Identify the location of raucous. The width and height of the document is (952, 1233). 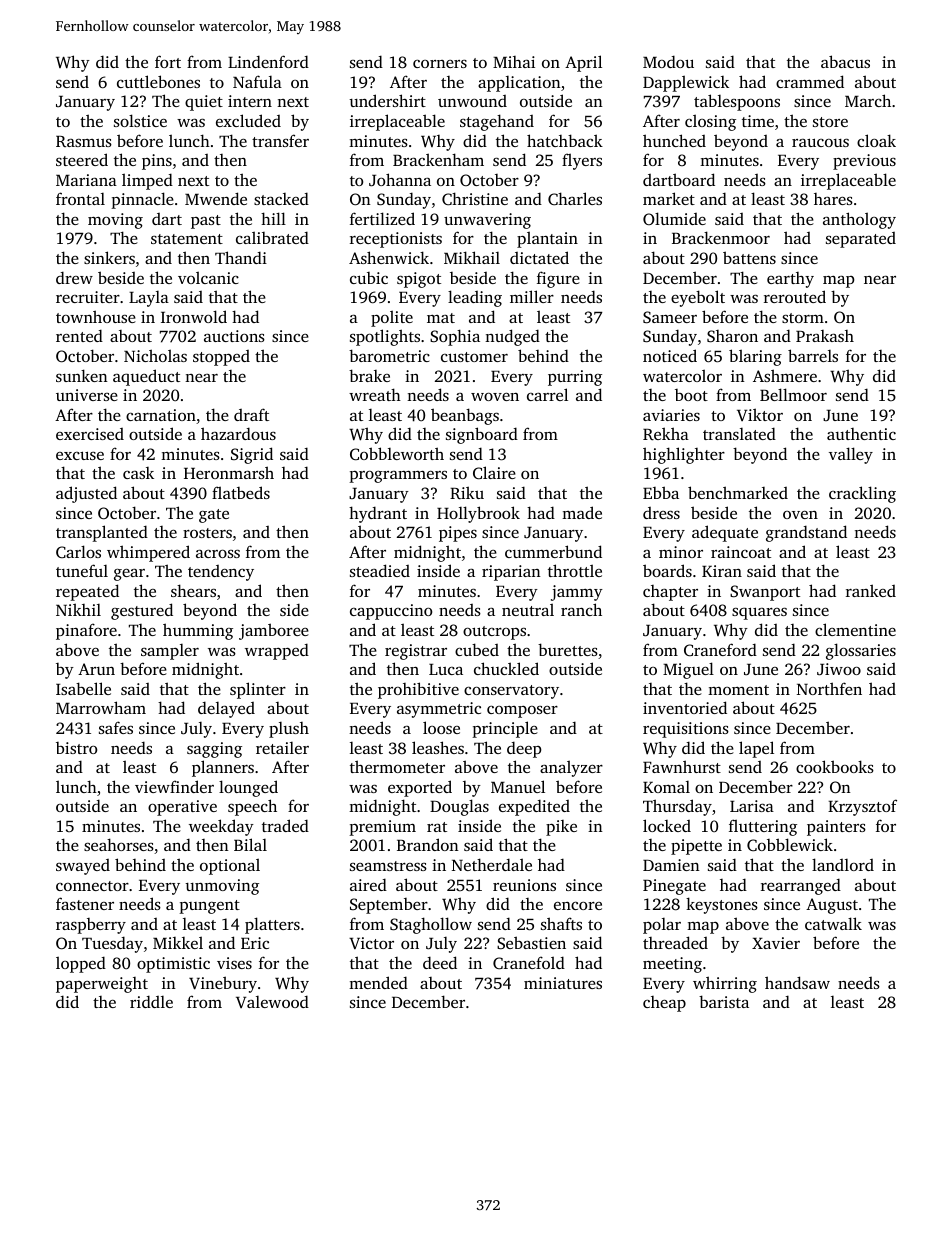
(820, 142).
